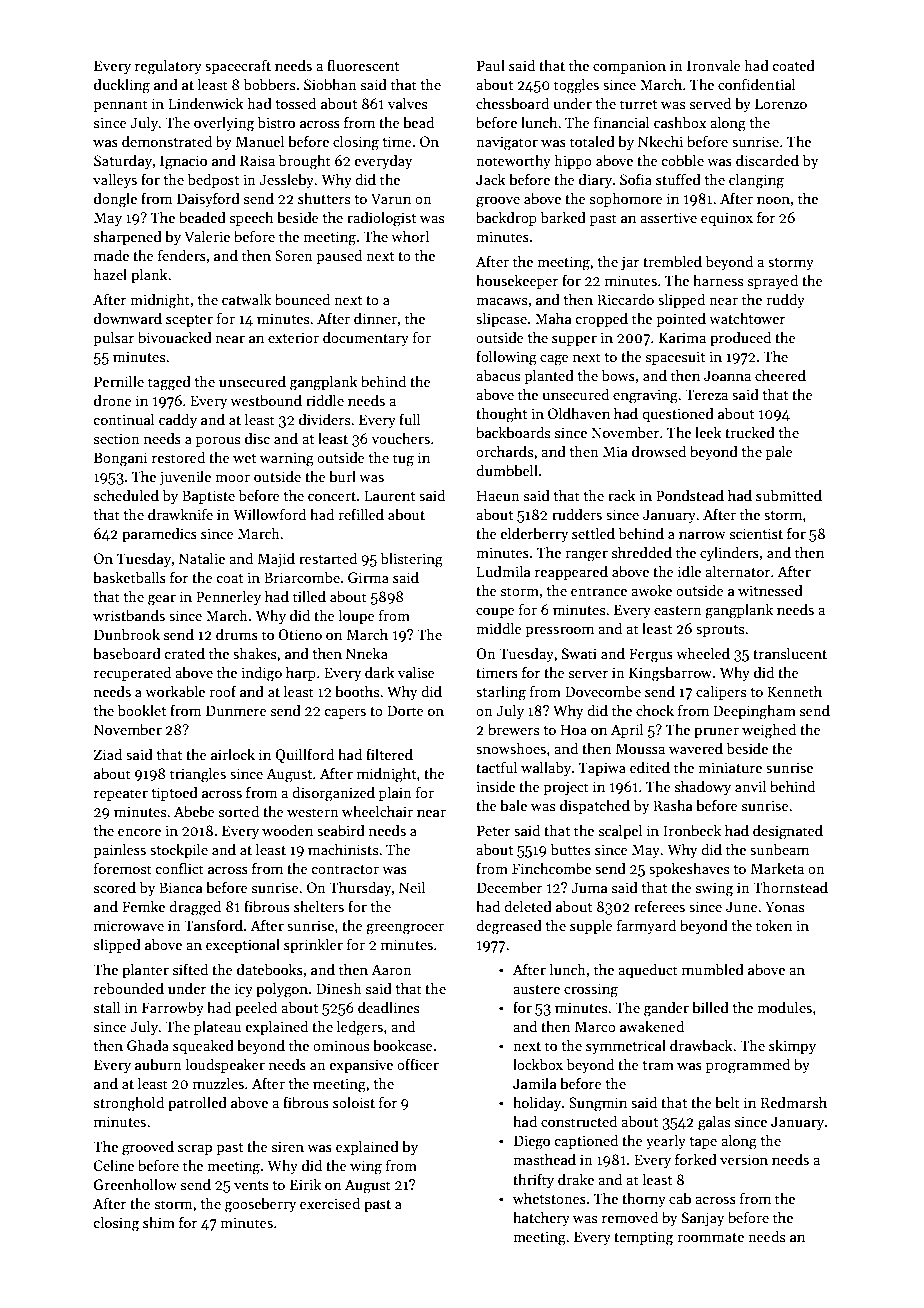 This image has height=1308, width=924. Describe the element at coordinates (651, 590) in the image. I see `awoke` at that location.
